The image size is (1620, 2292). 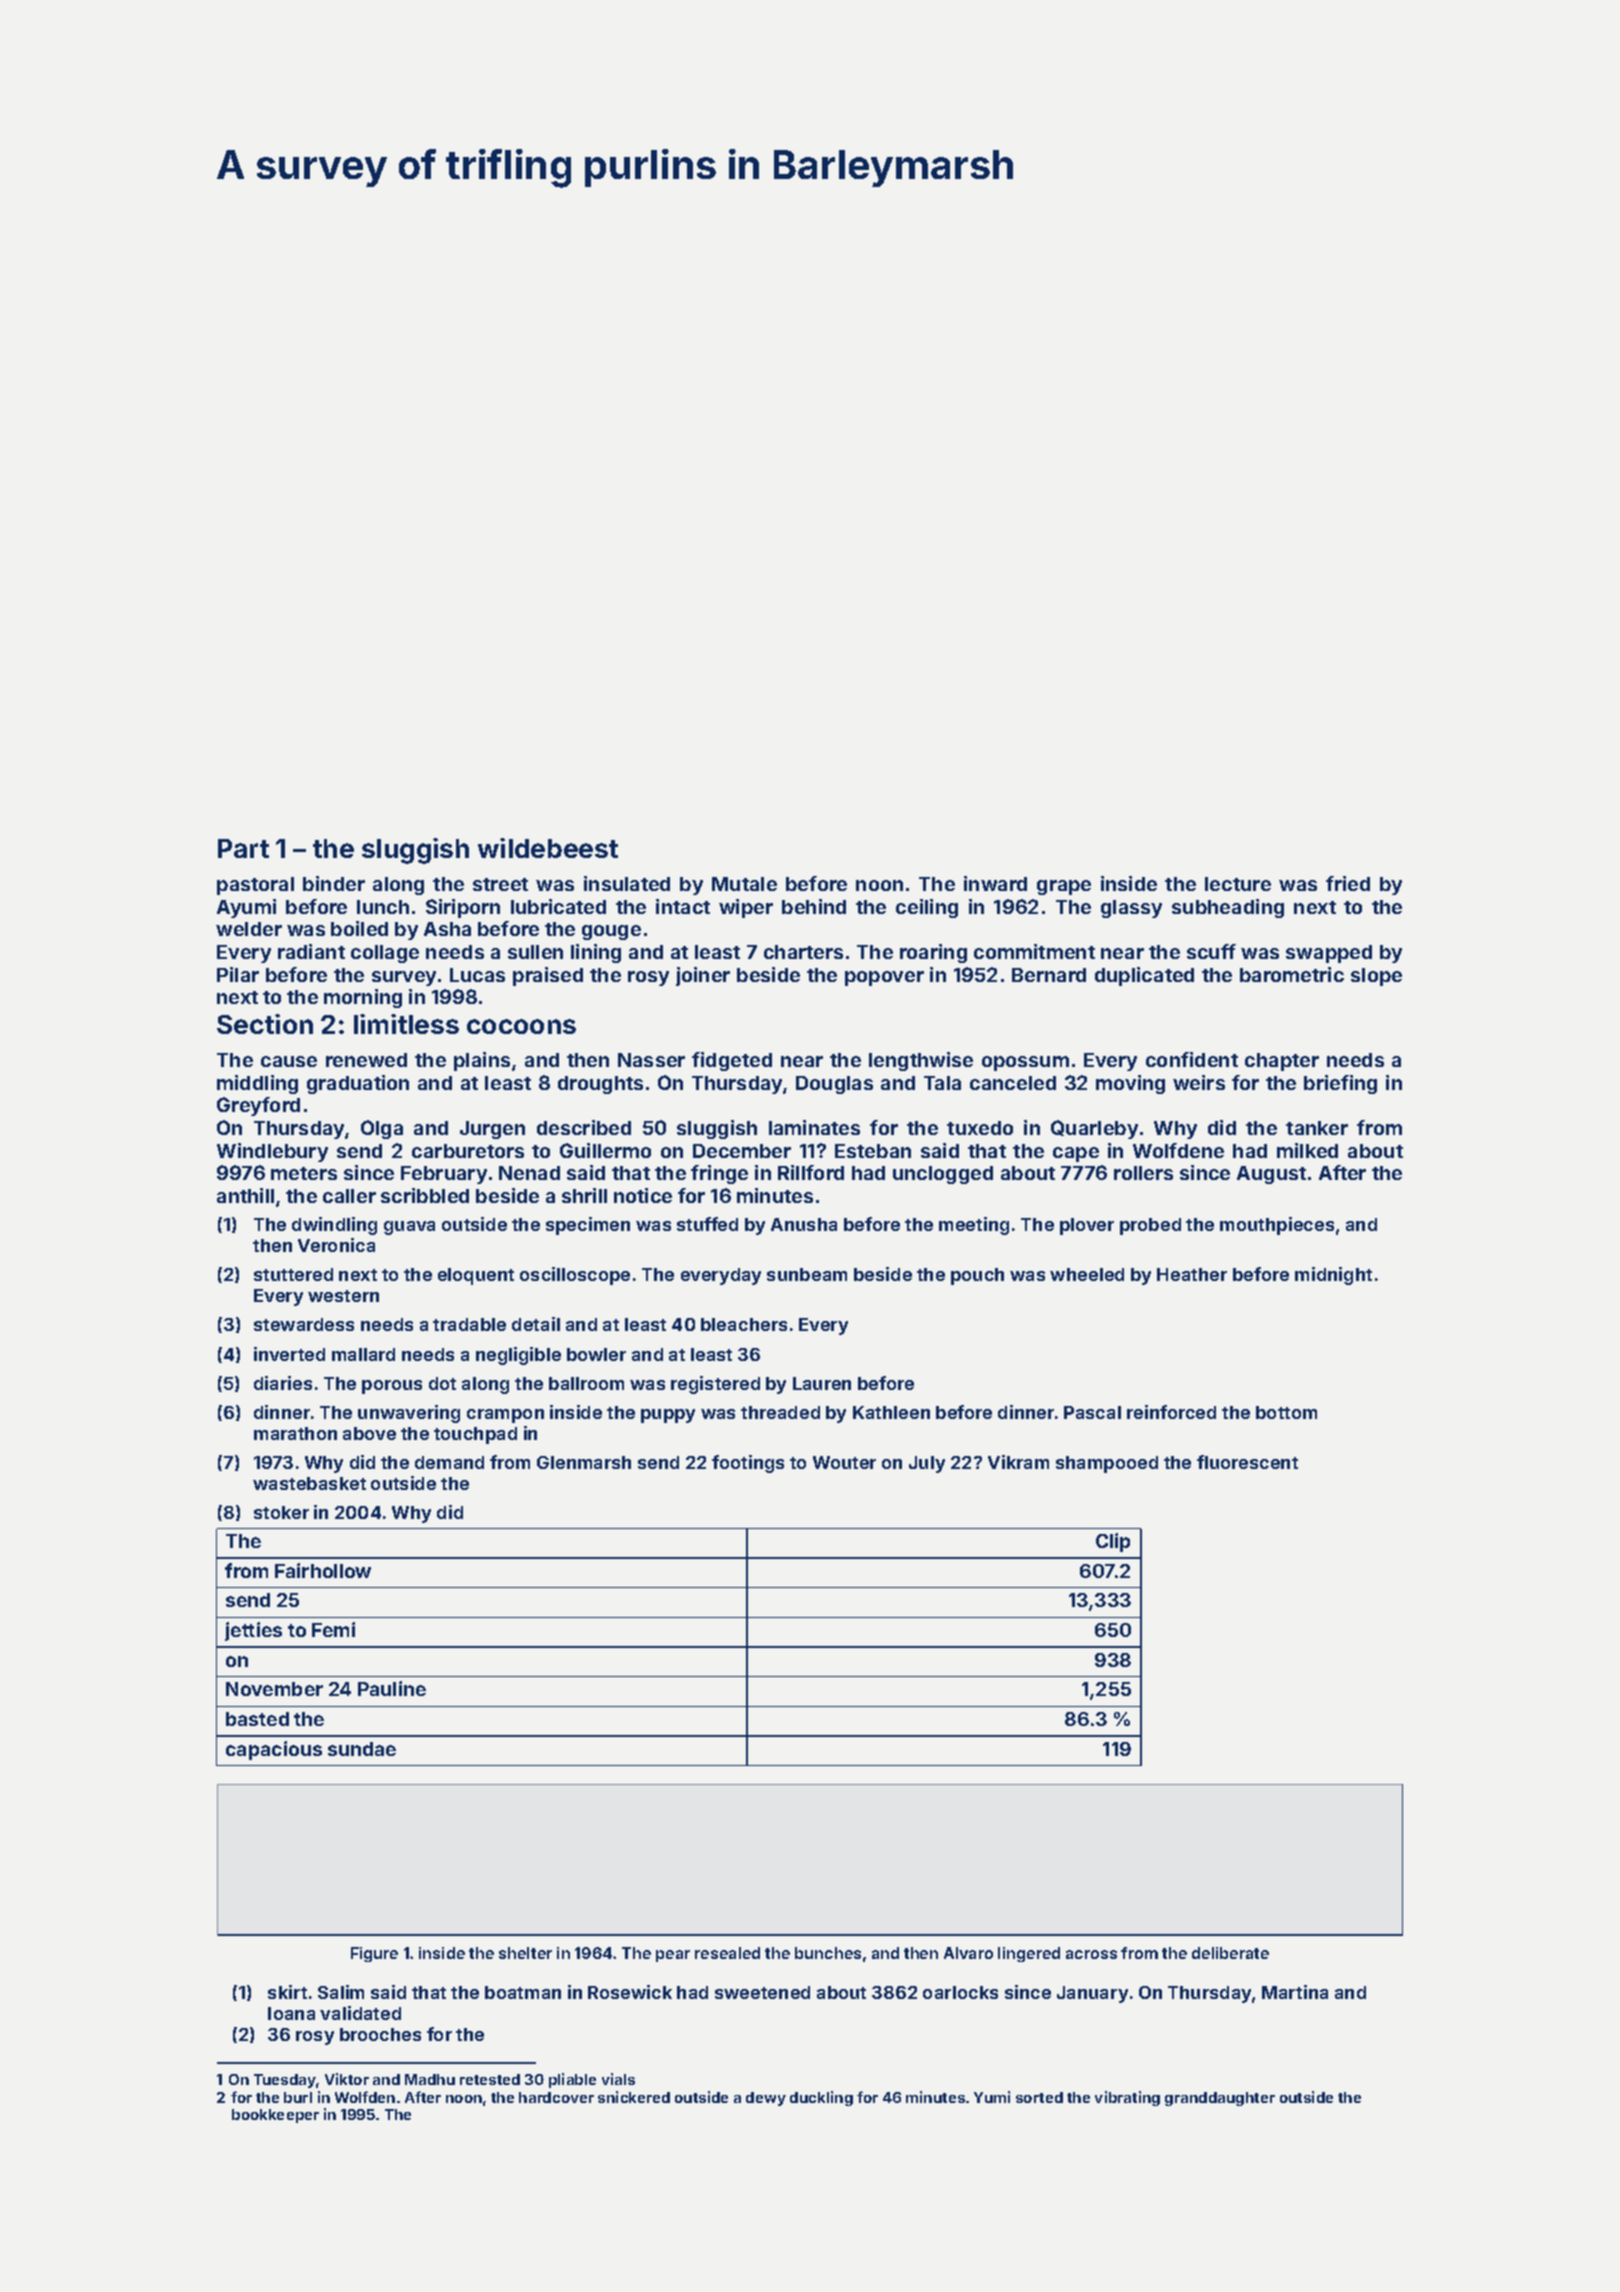 What do you see at coordinates (255, 886) in the screenshot?
I see `pastoral` at bounding box center [255, 886].
